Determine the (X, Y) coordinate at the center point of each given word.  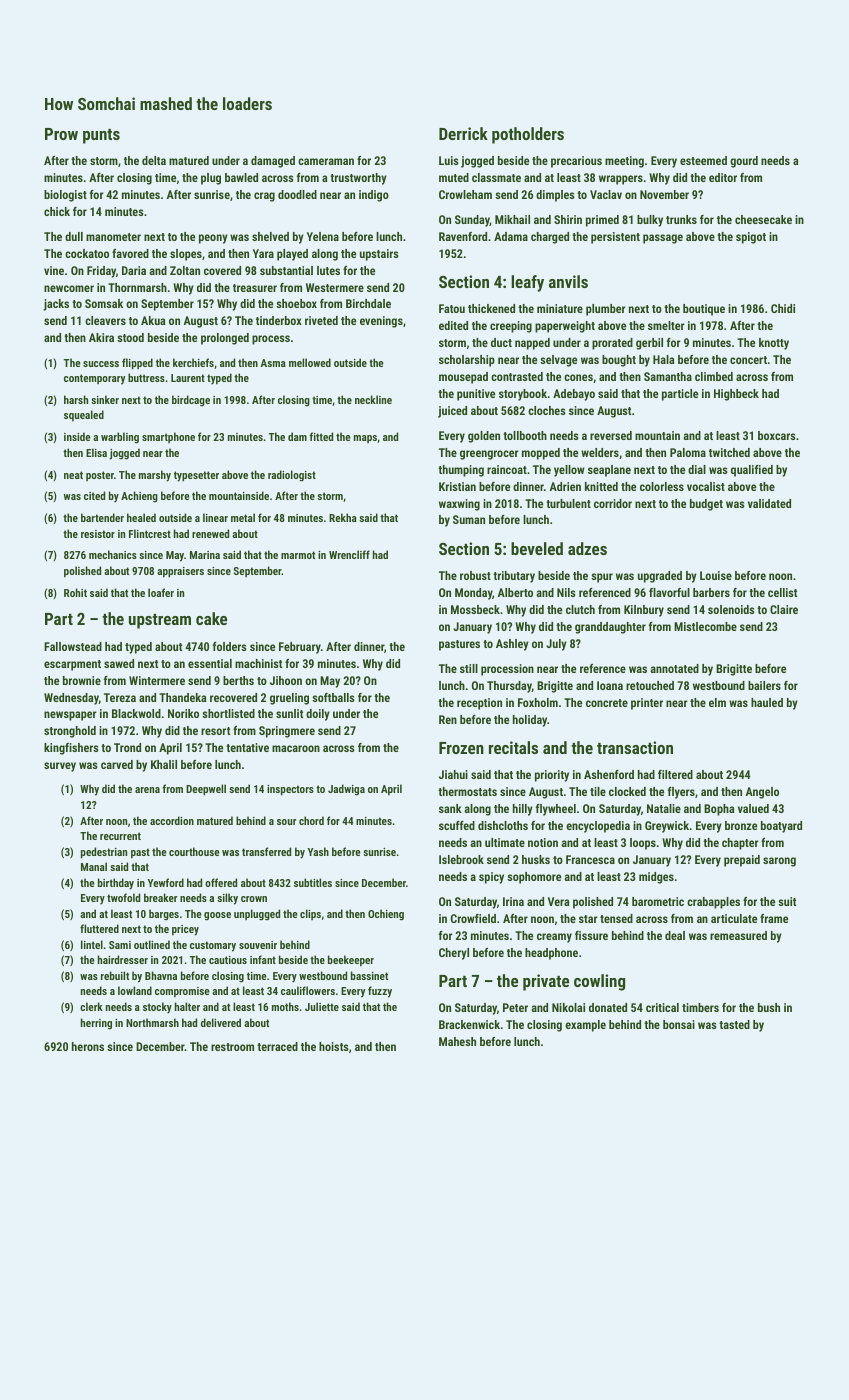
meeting (624, 162)
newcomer (69, 288)
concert (748, 360)
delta (154, 160)
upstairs (379, 255)
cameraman (326, 161)
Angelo (762, 793)
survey (60, 767)
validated (769, 503)
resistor (98, 534)
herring (96, 1024)
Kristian (457, 486)
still (469, 668)
